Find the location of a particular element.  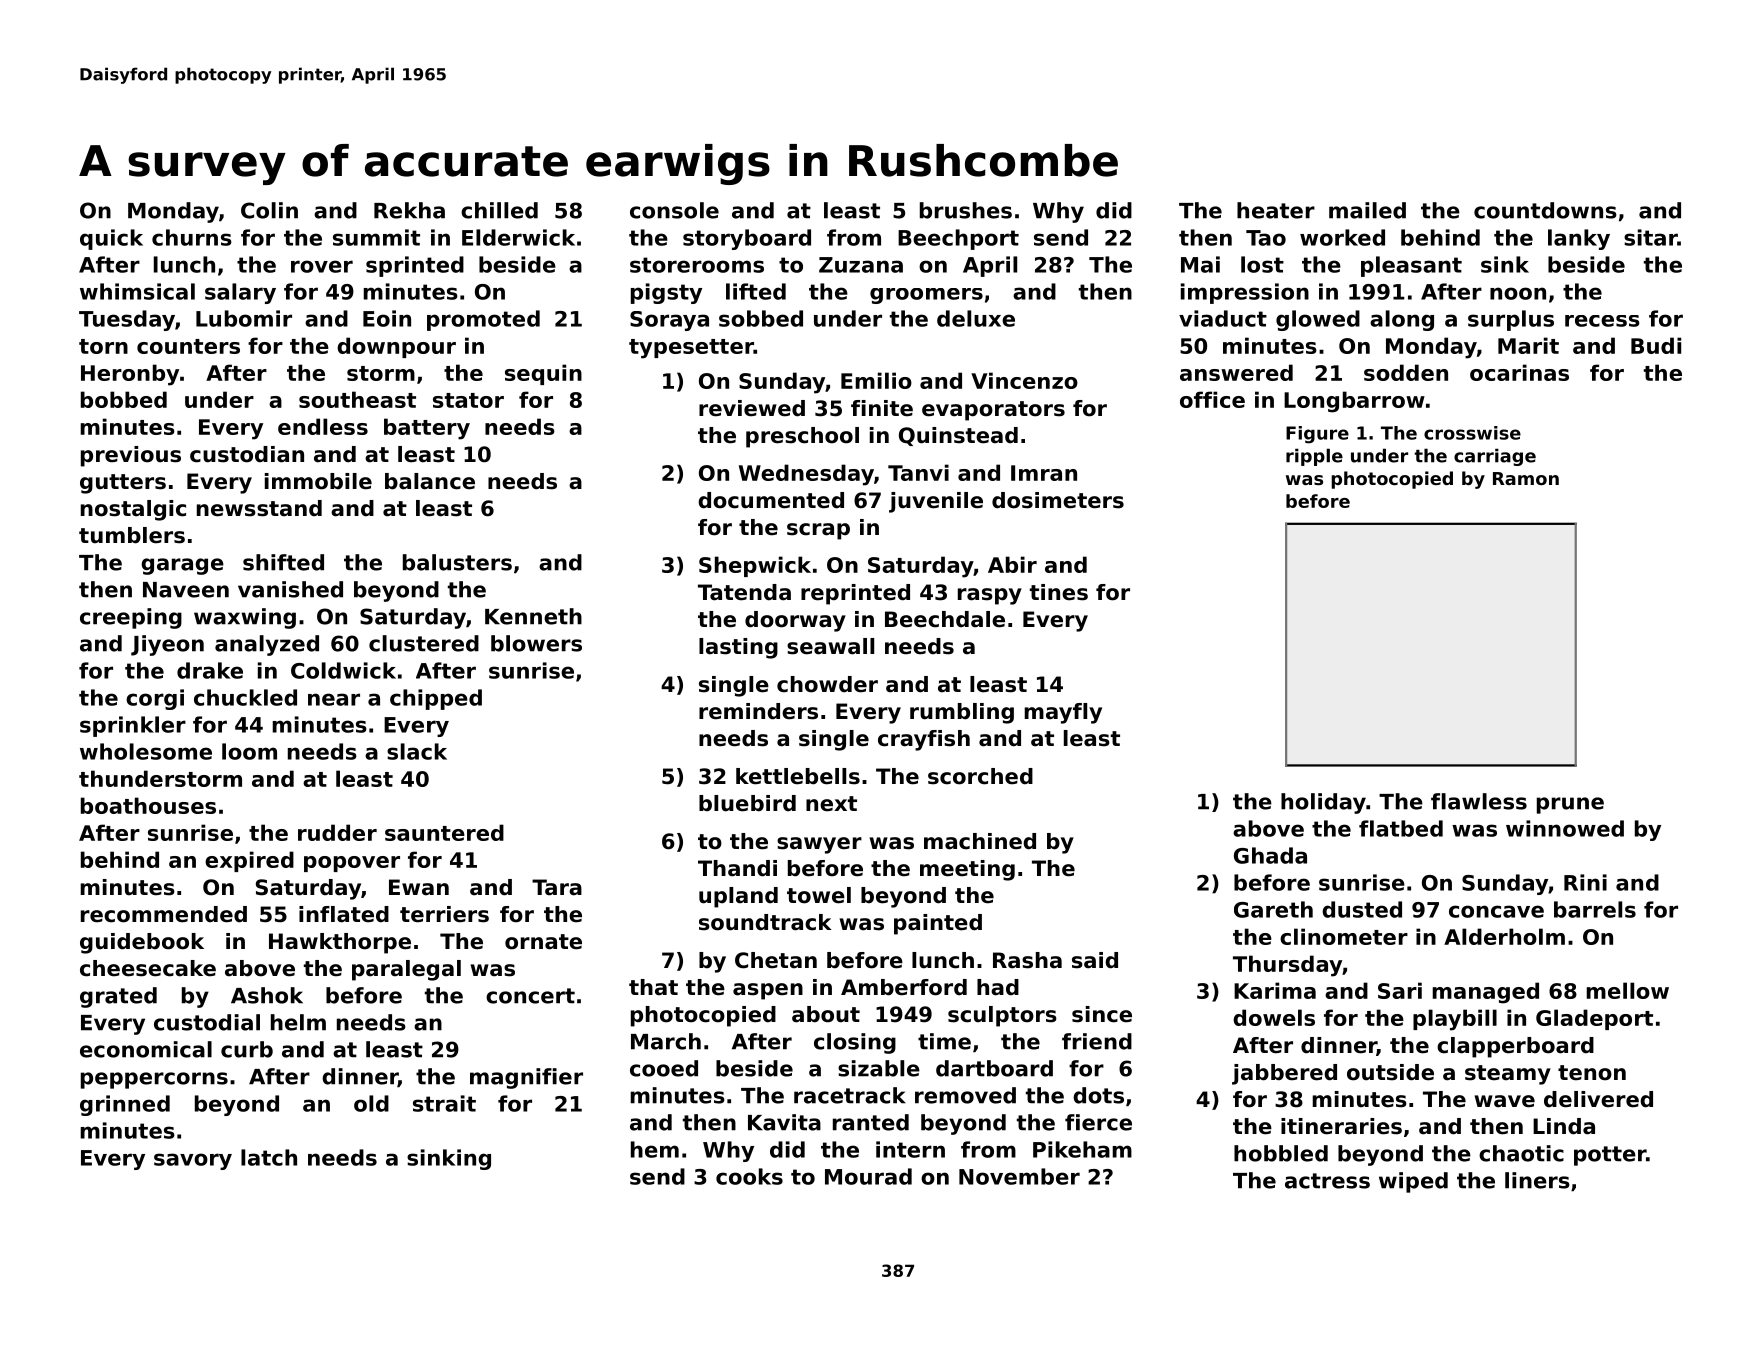

documented is located at coordinates (771, 500).
